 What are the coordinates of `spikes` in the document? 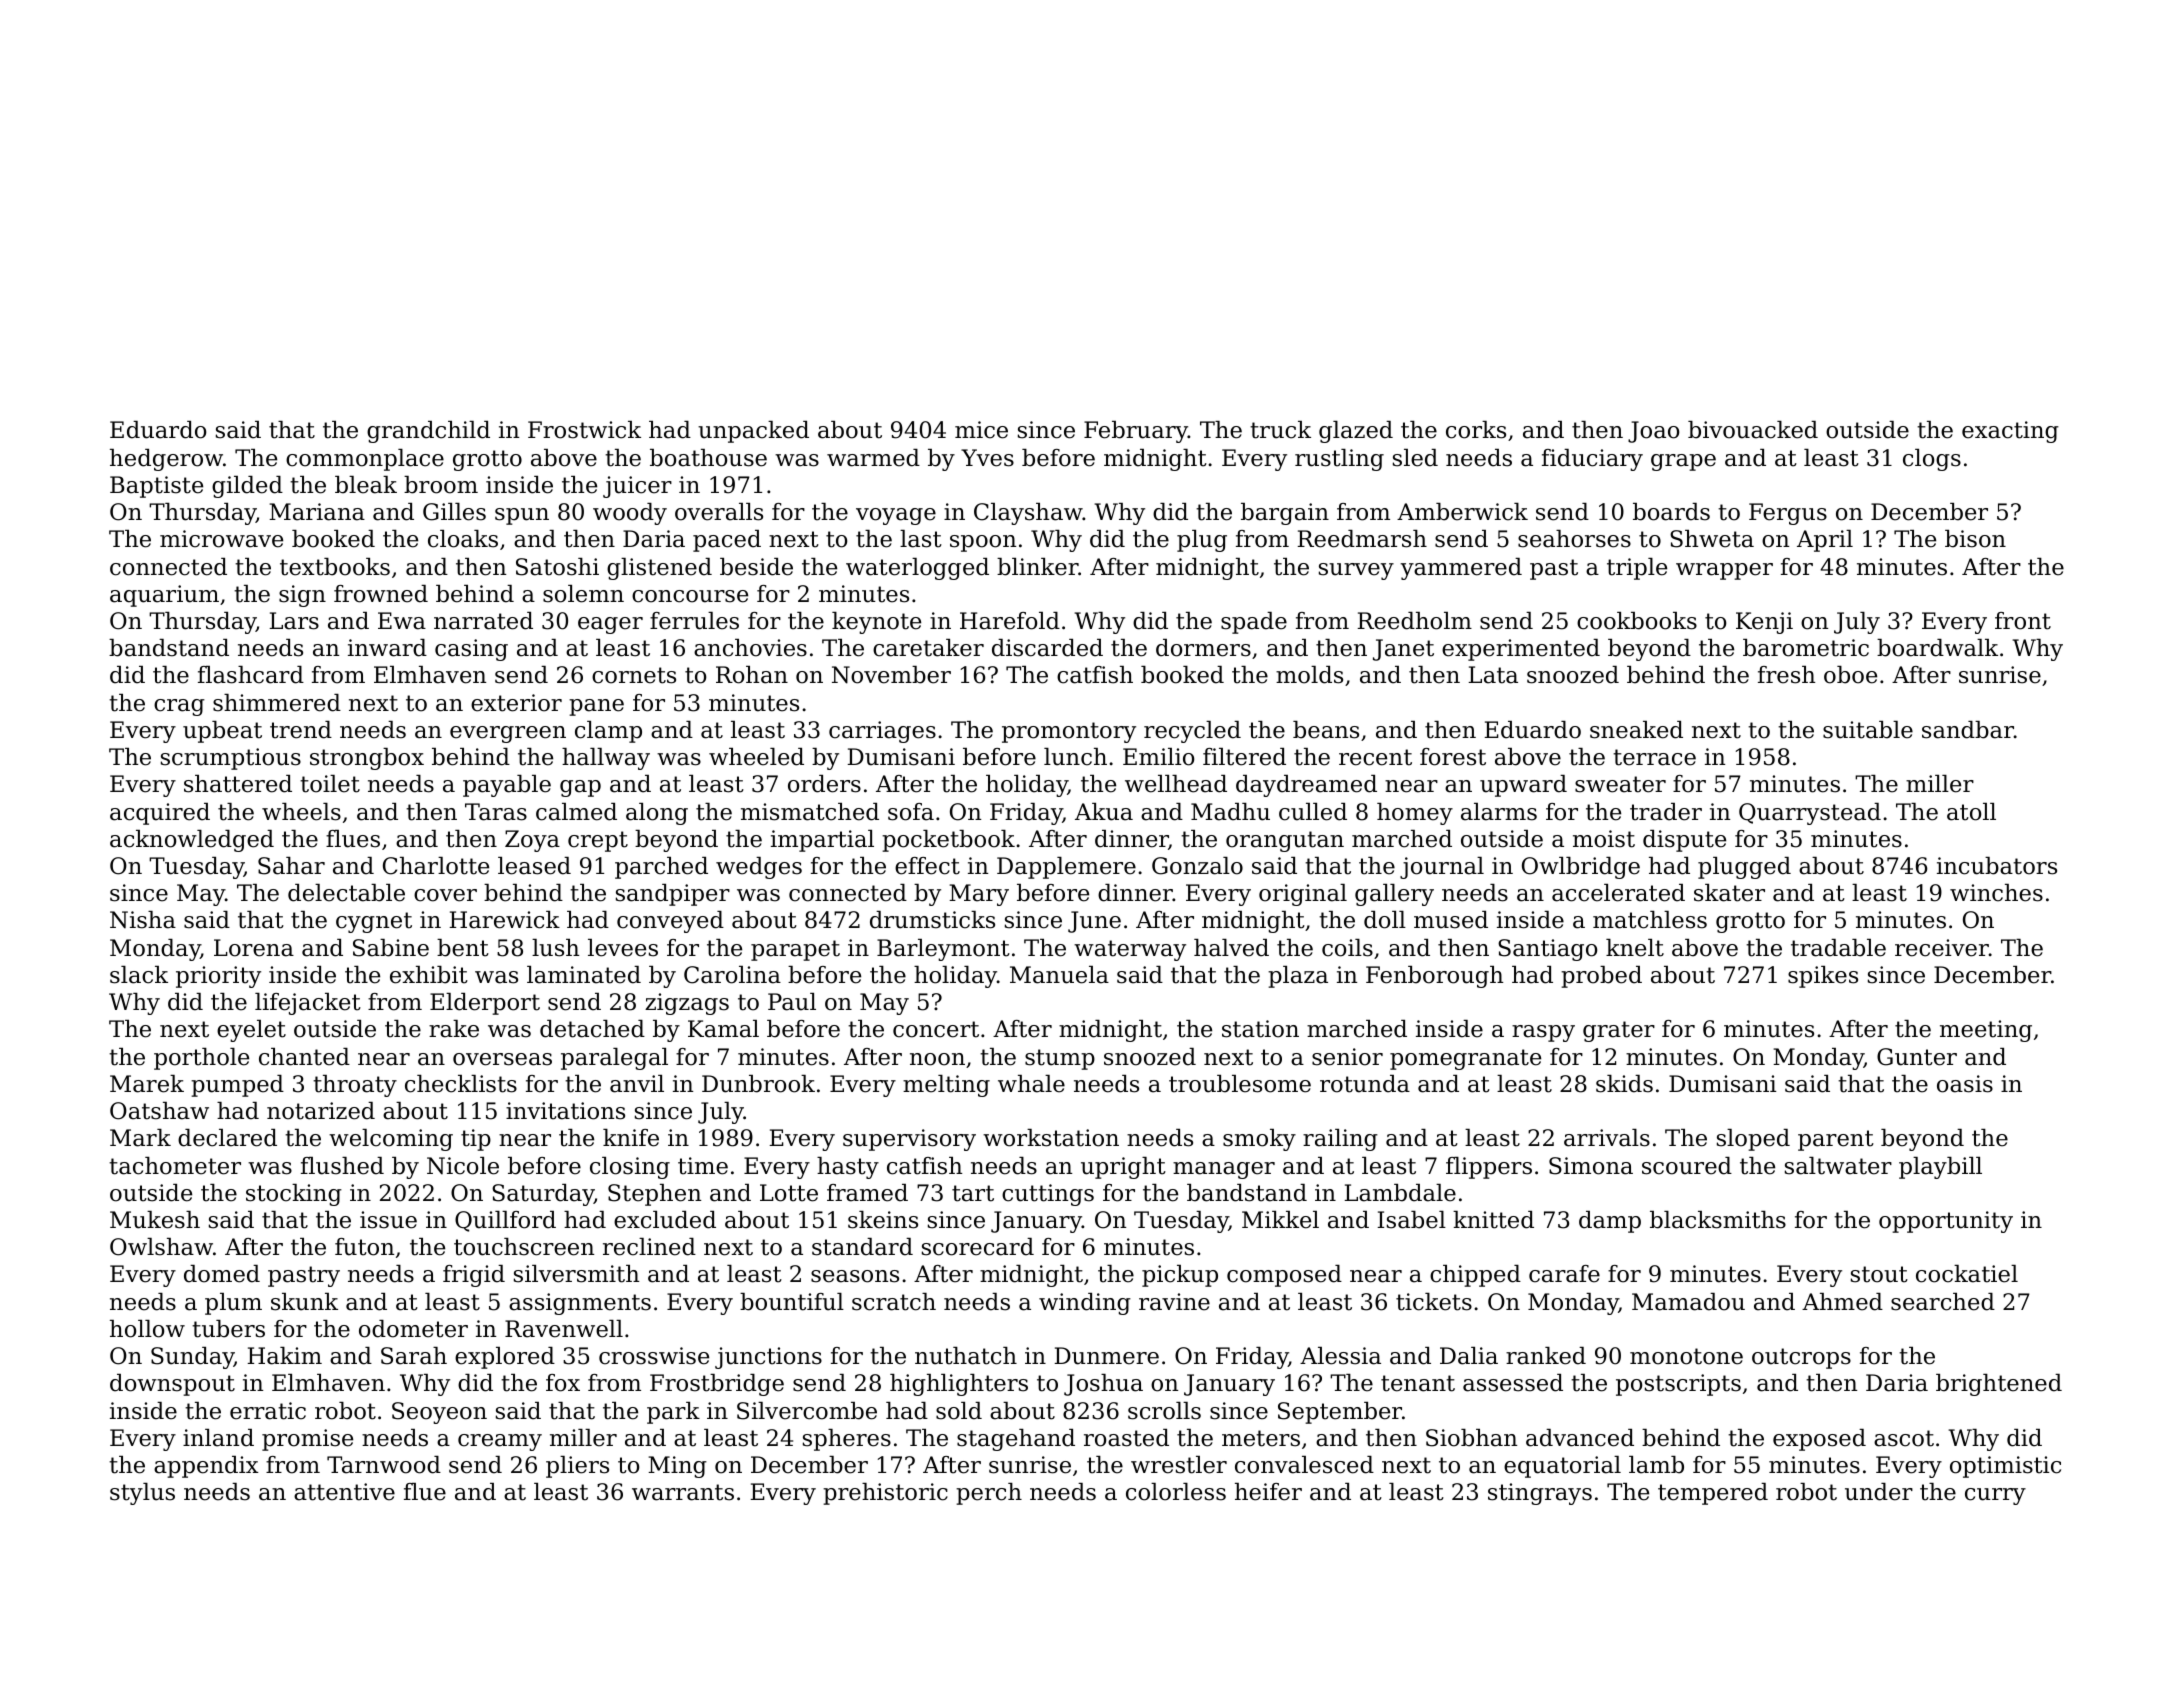 It's located at (1823, 977).
